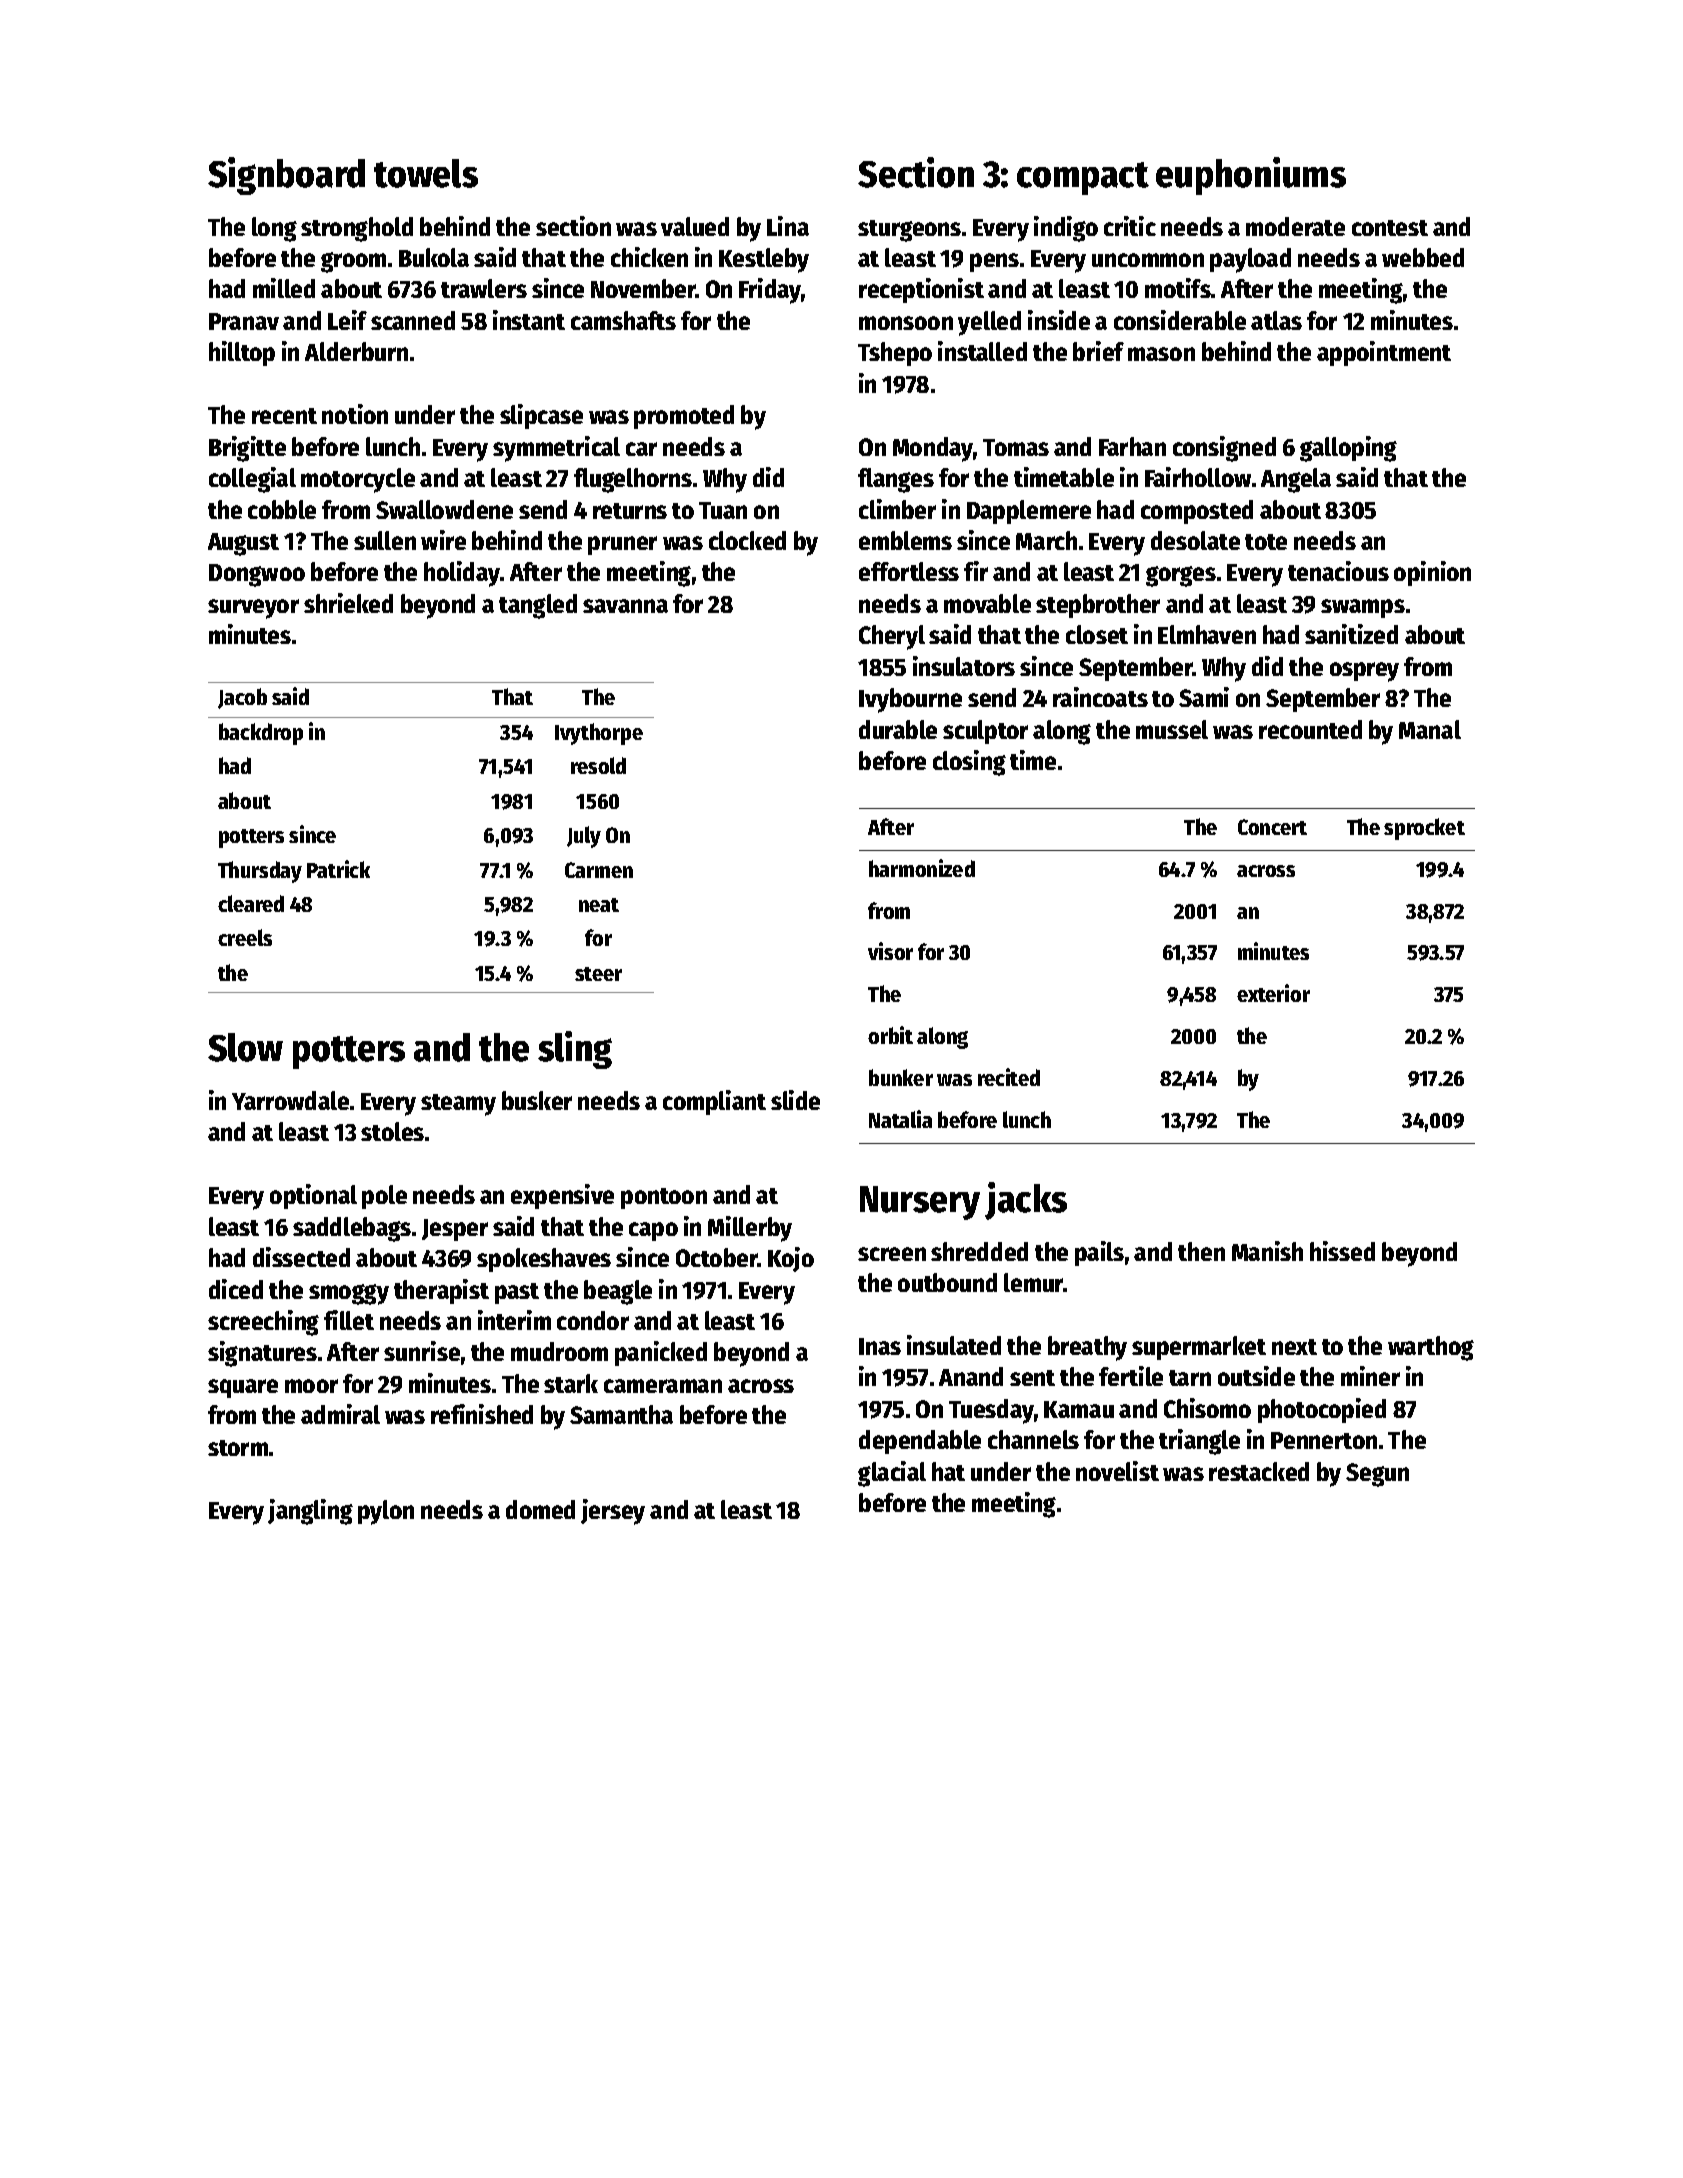 Image resolution: width=1683 pixels, height=2178 pixels. Describe the element at coordinates (695, 226) in the image. I see `valued` at that location.
